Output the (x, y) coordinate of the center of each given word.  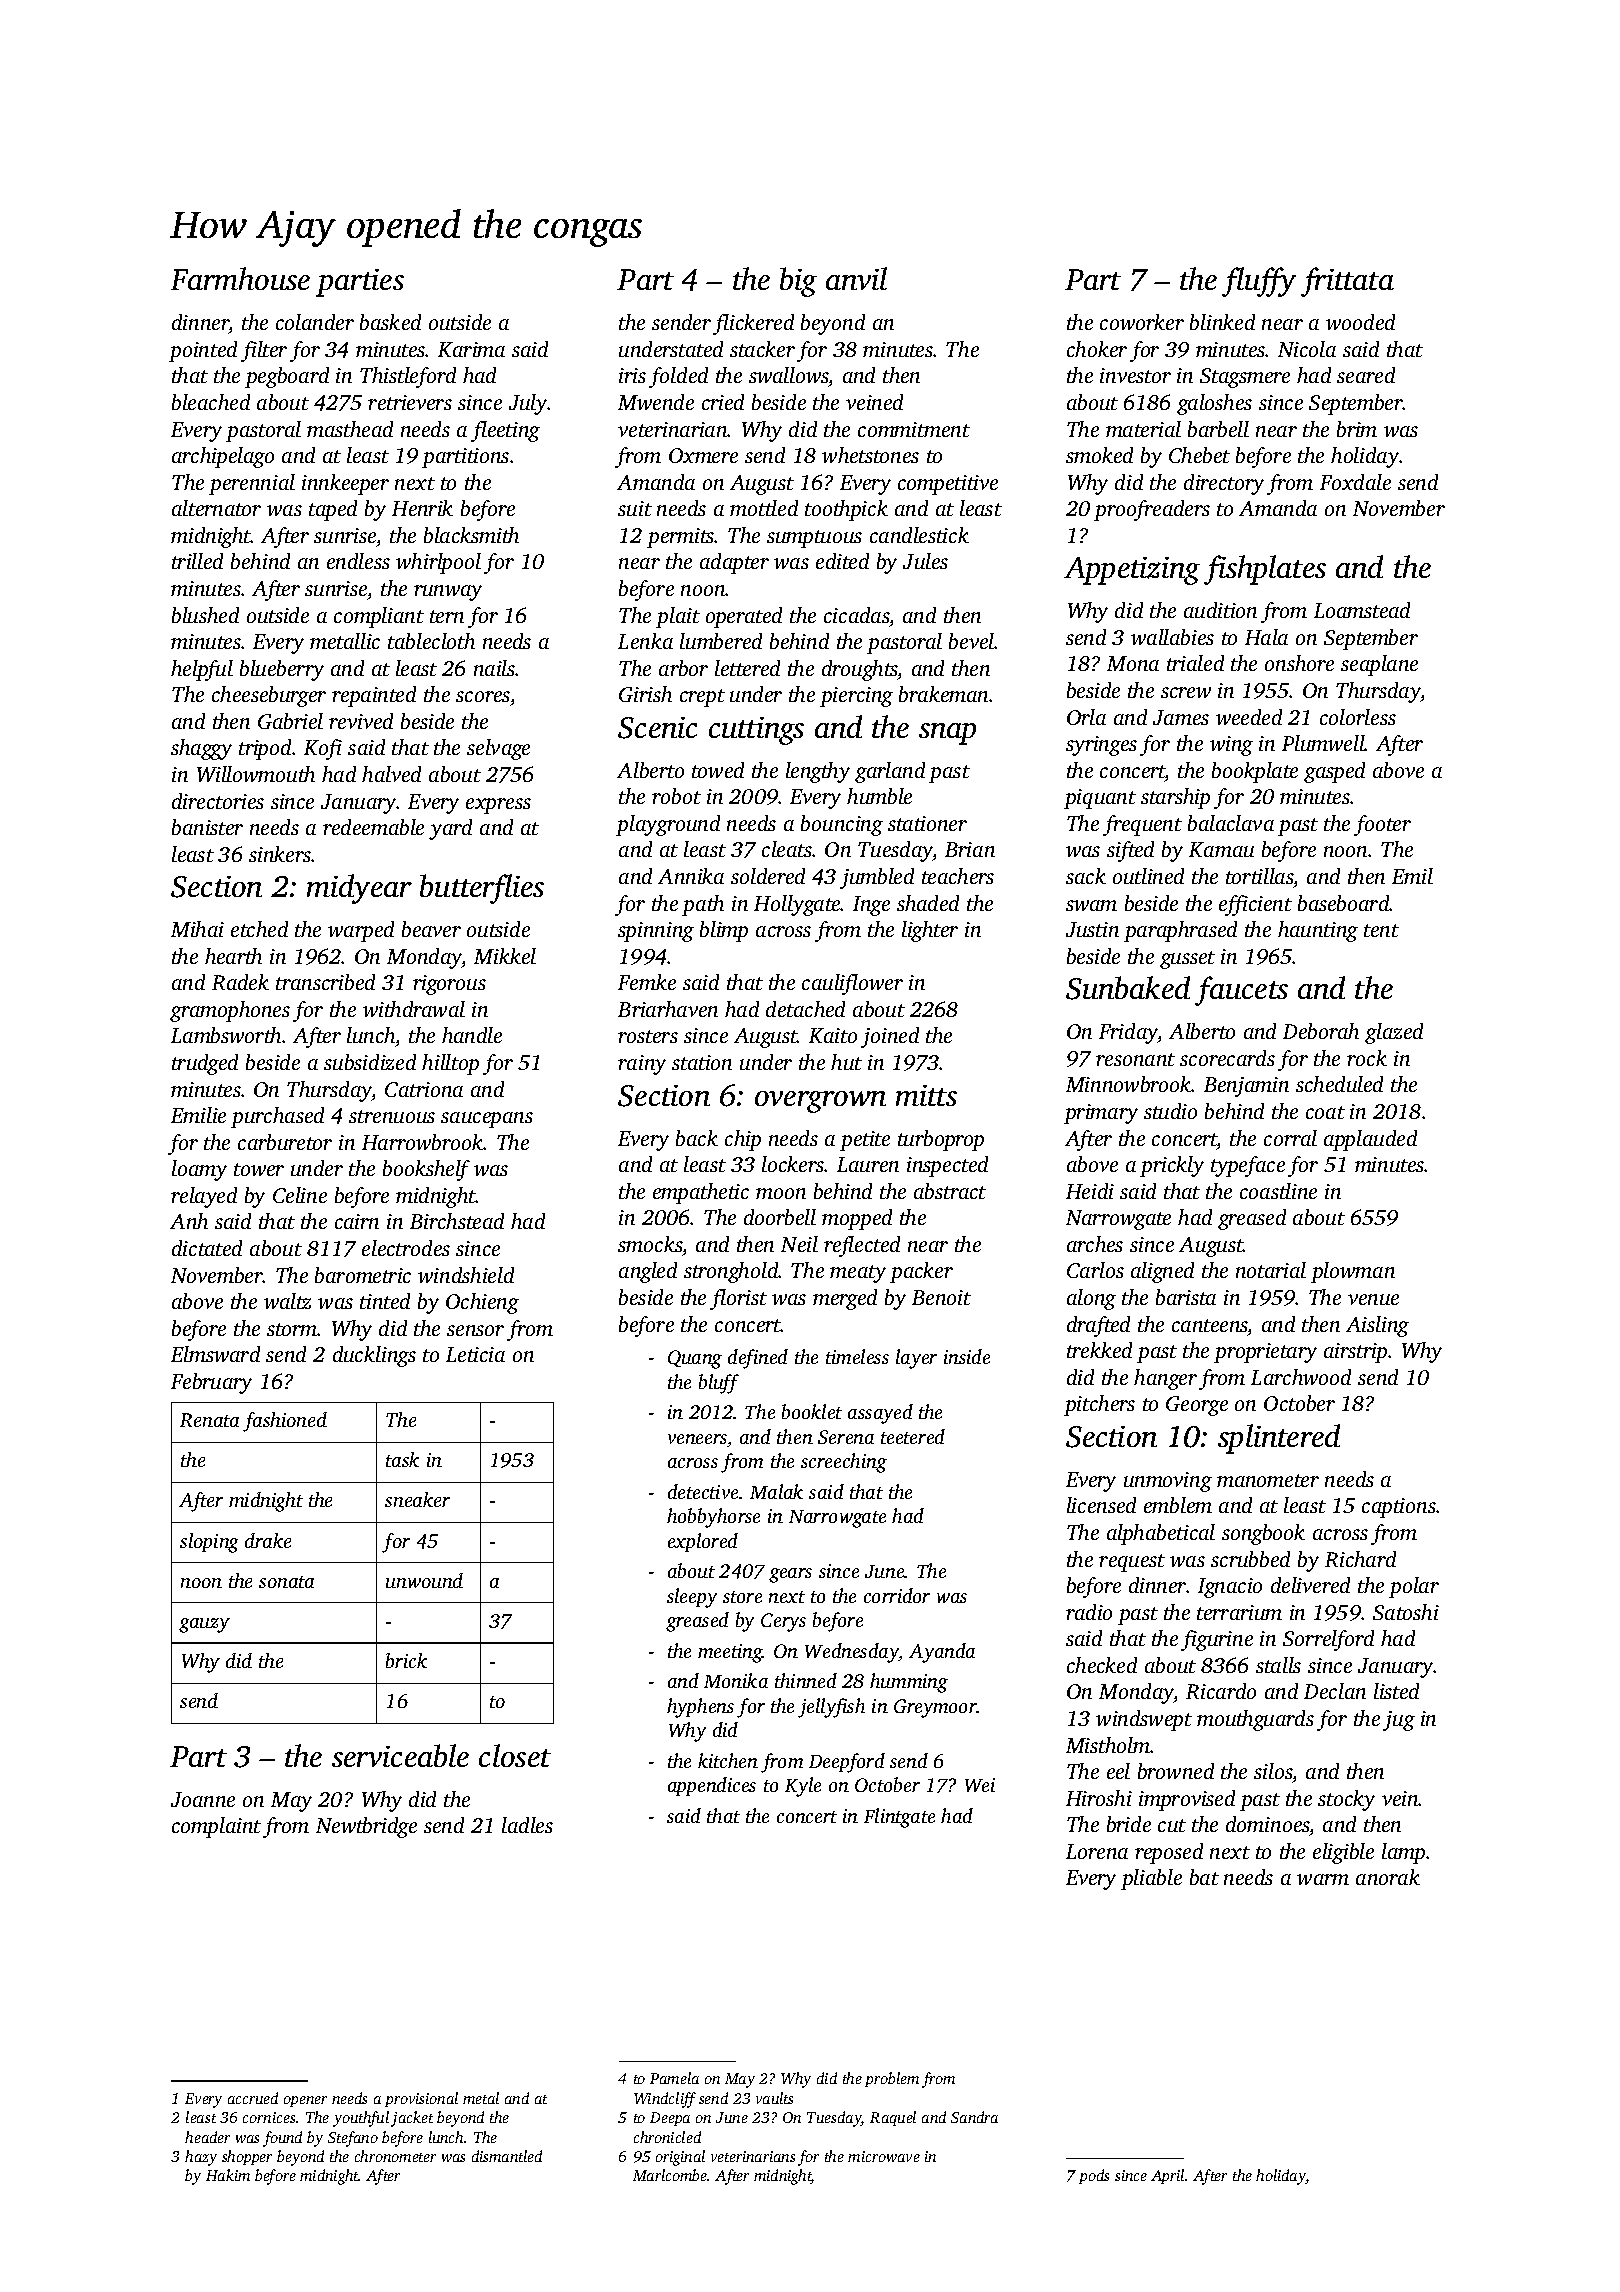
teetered (913, 1436)
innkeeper (345, 484)
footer (1382, 825)
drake (268, 1540)
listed (1396, 1691)
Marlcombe (670, 2175)
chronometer (395, 2156)
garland (890, 772)
